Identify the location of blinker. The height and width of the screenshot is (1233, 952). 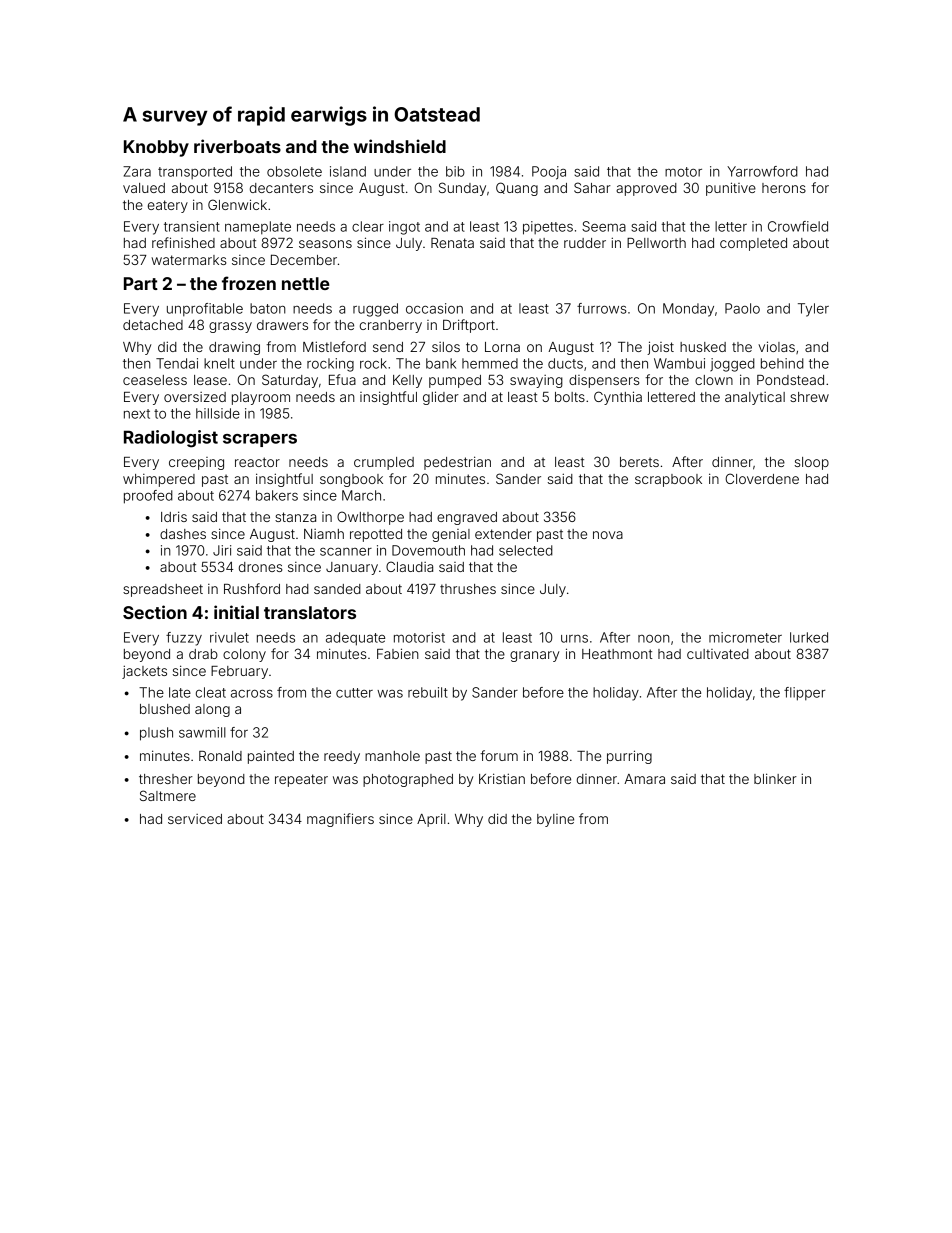
(775, 778).
